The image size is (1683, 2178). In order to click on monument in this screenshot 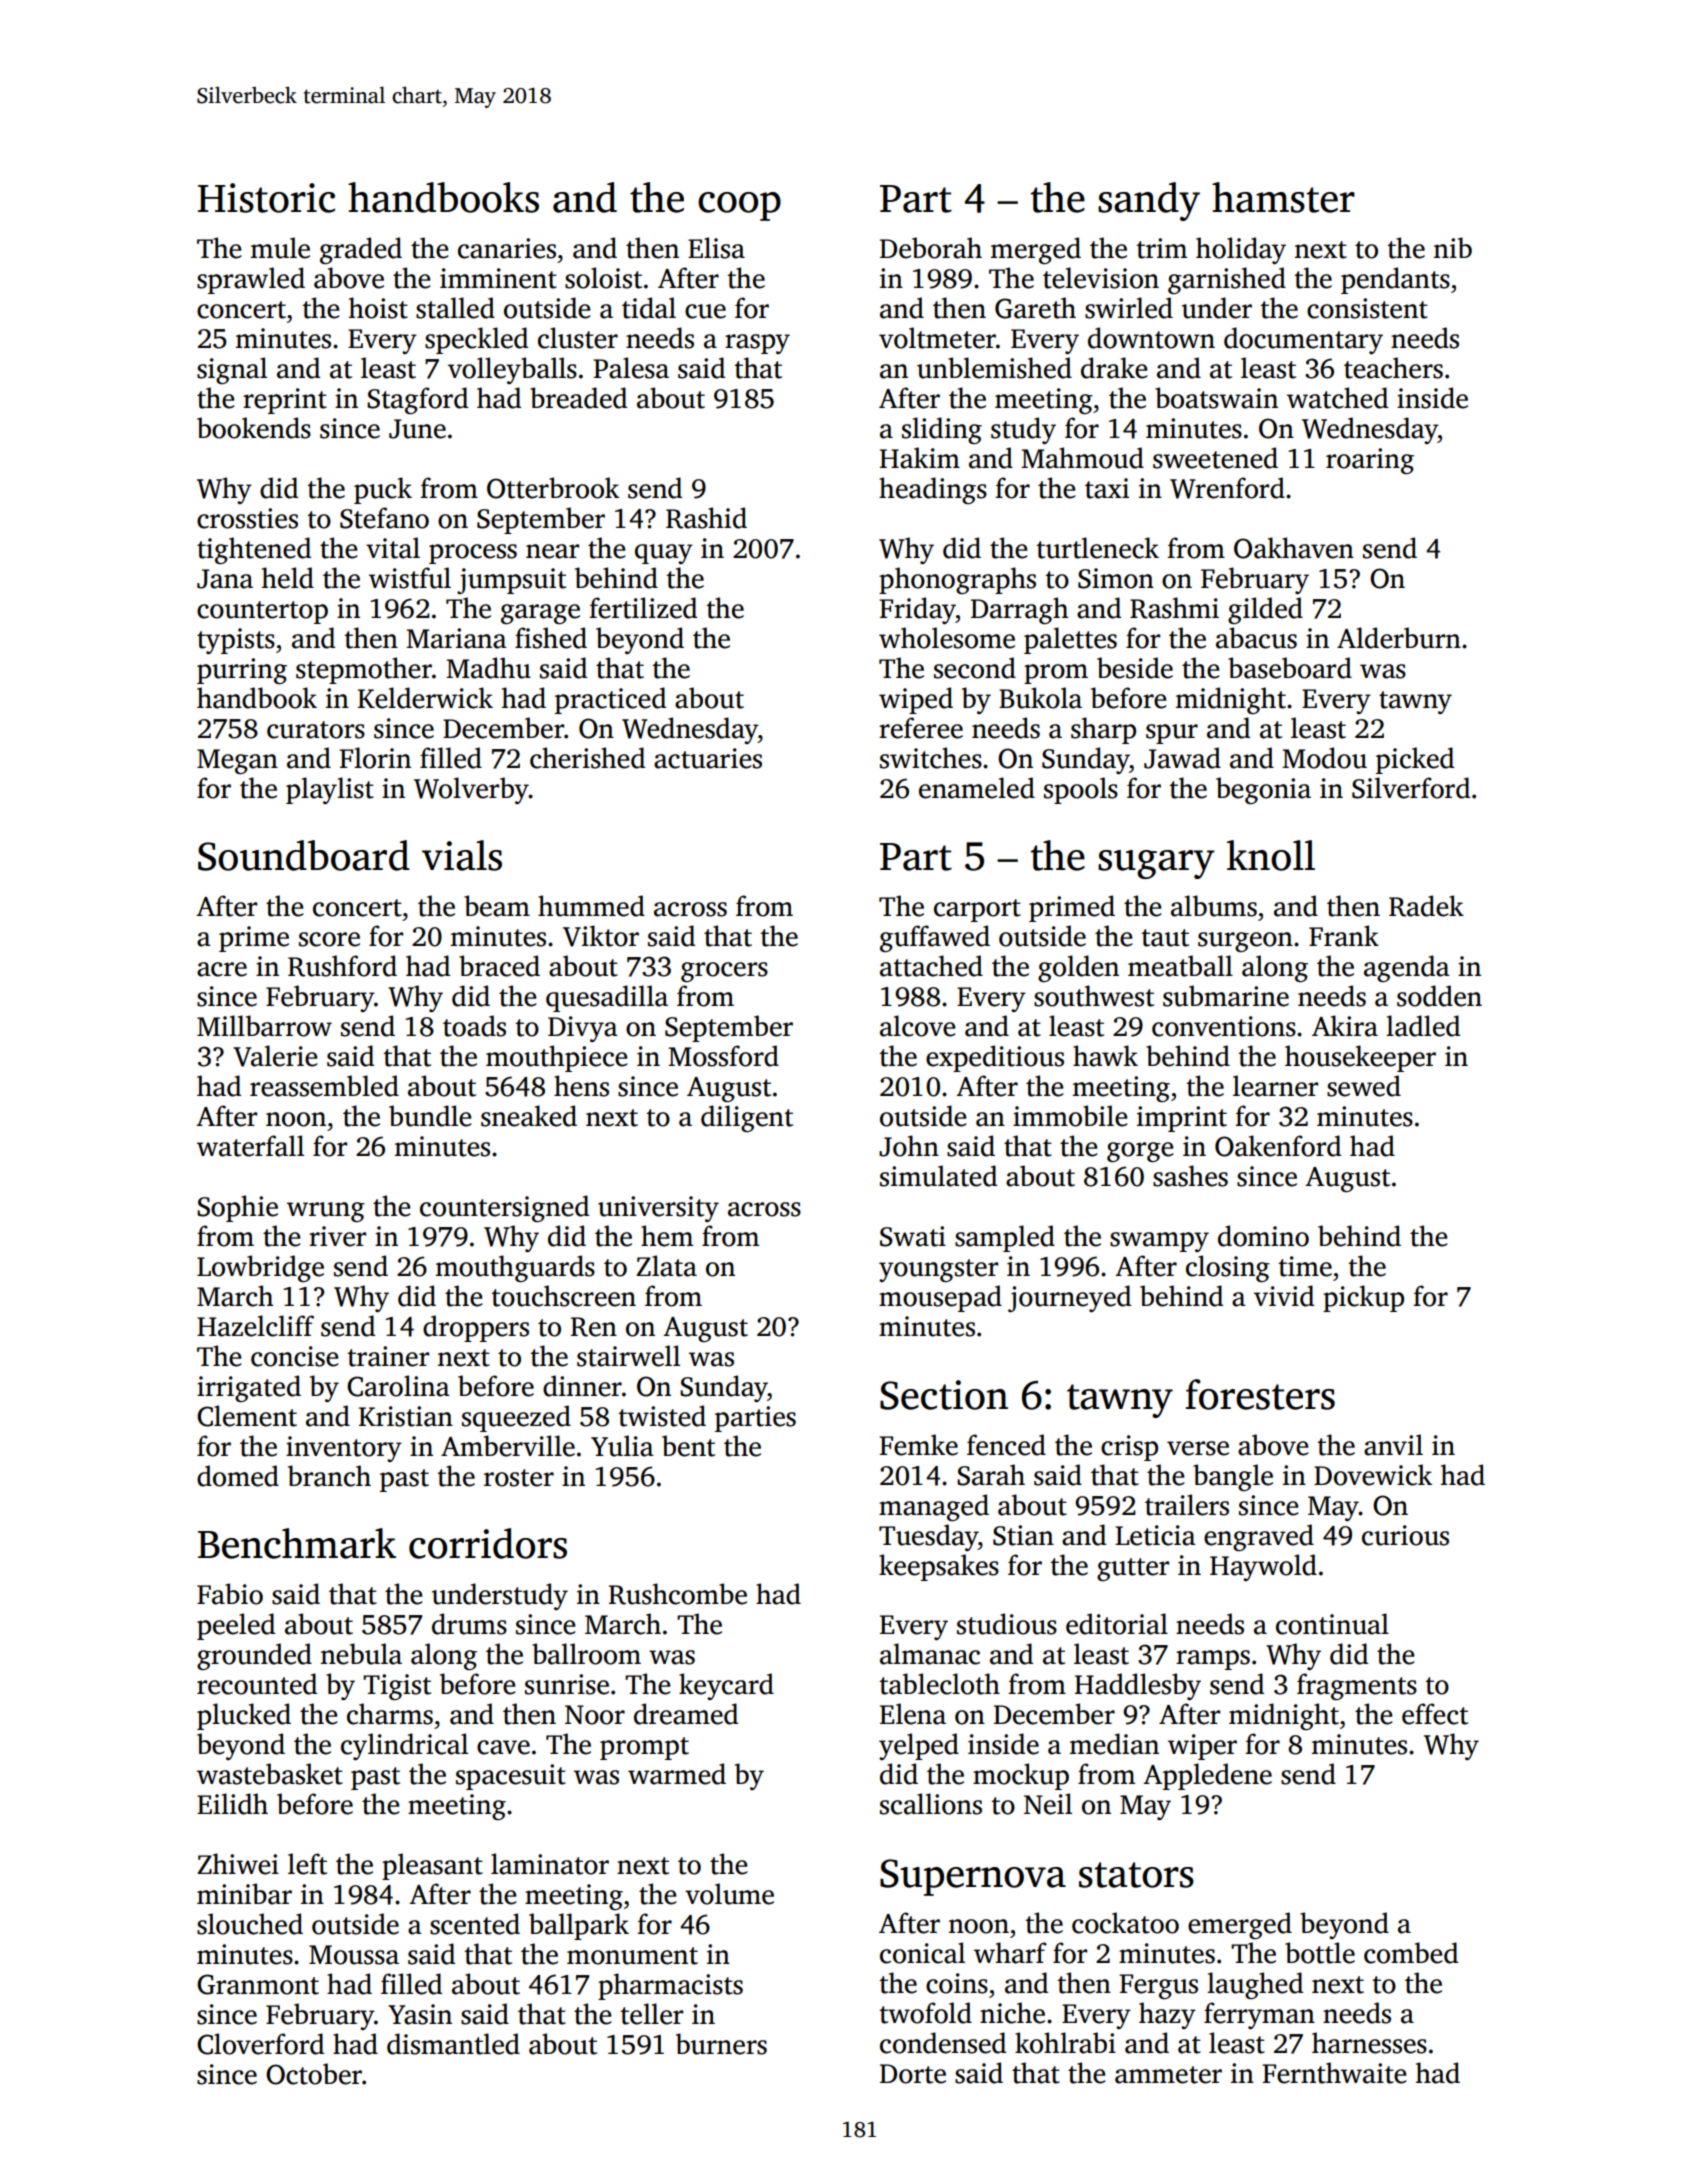, I will do `click(632, 1956)`.
